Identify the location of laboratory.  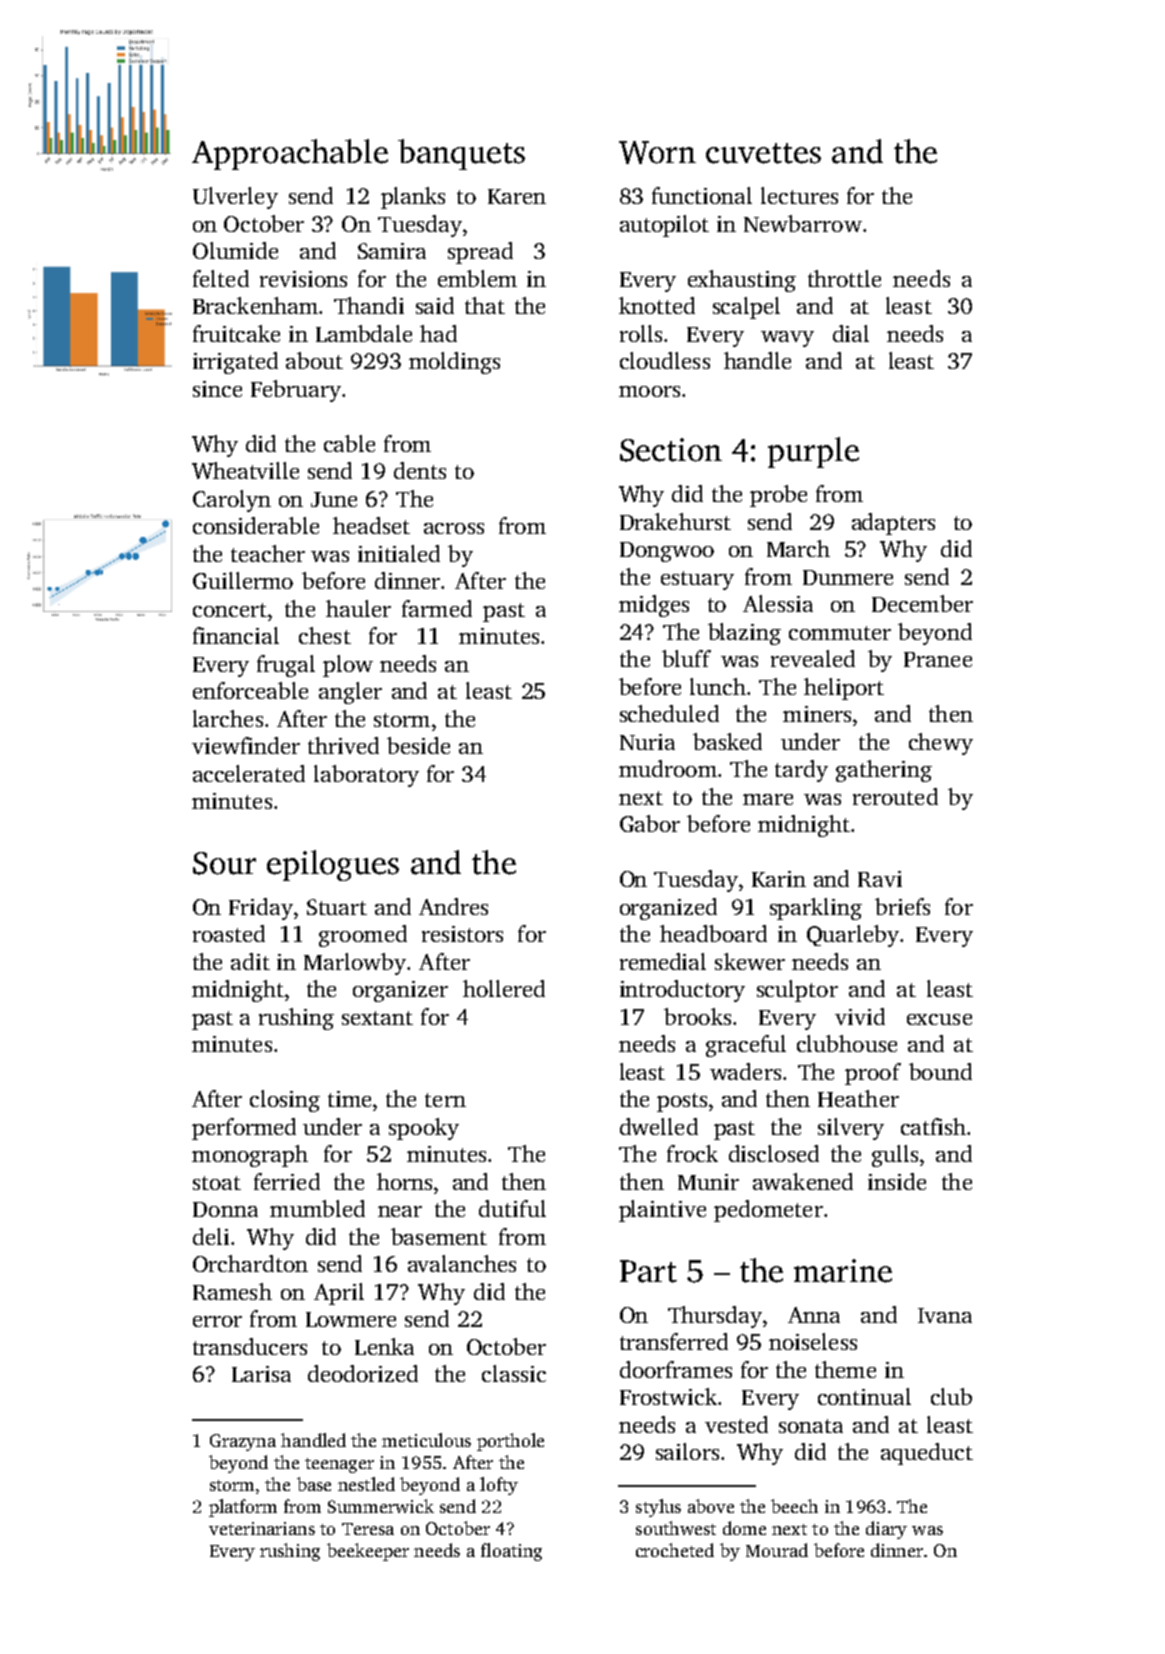
(366, 776).
